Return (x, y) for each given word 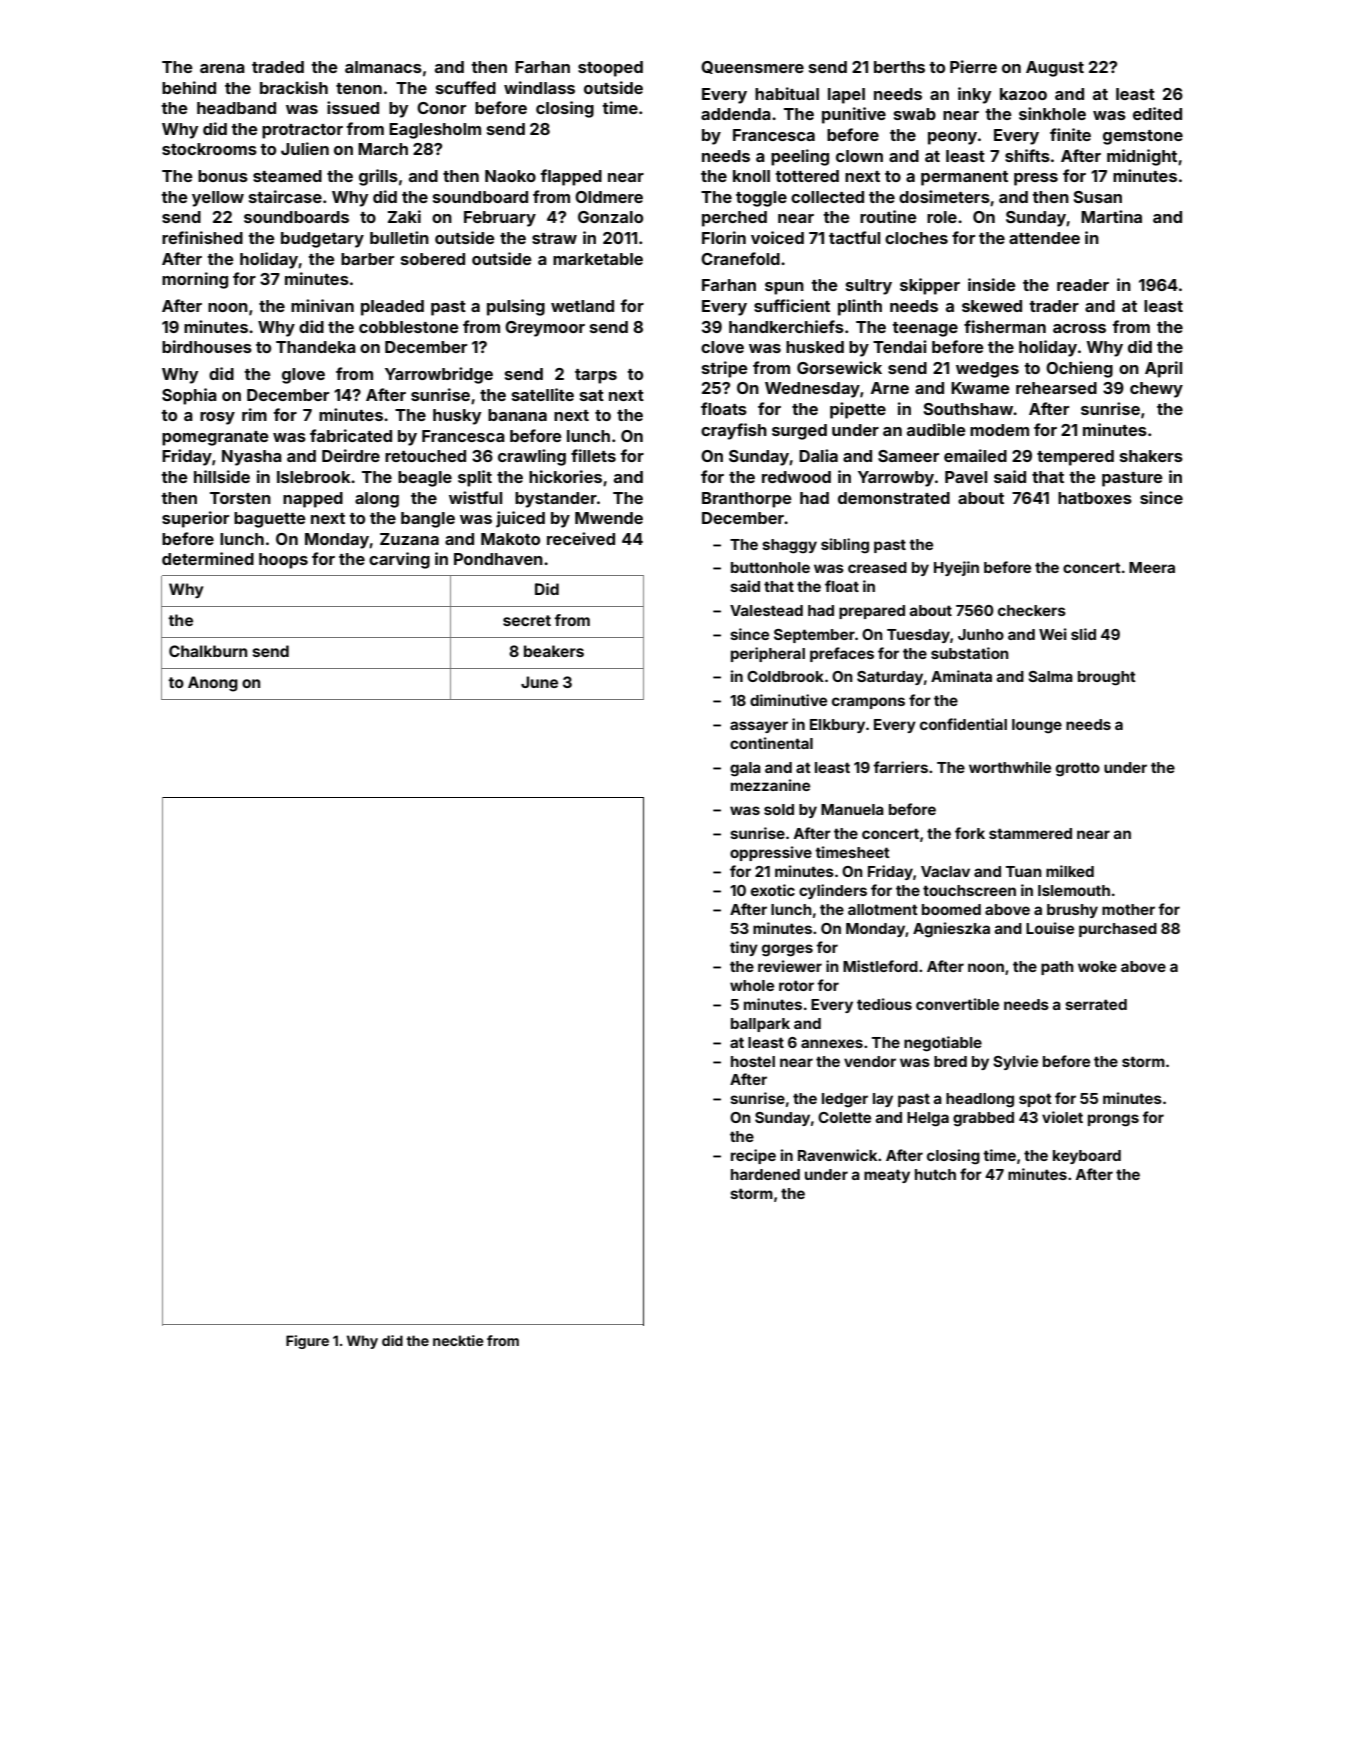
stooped (610, 69)
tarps (596, 376)
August (1055, 69)
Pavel (966, 477)
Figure (307, 1342)
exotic (773, 890)
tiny (744, 948)
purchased (1118, 930)
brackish (294, 87)
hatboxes (1095, 498)
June (539, 682)
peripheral (768, 654)
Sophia (189, 396)
